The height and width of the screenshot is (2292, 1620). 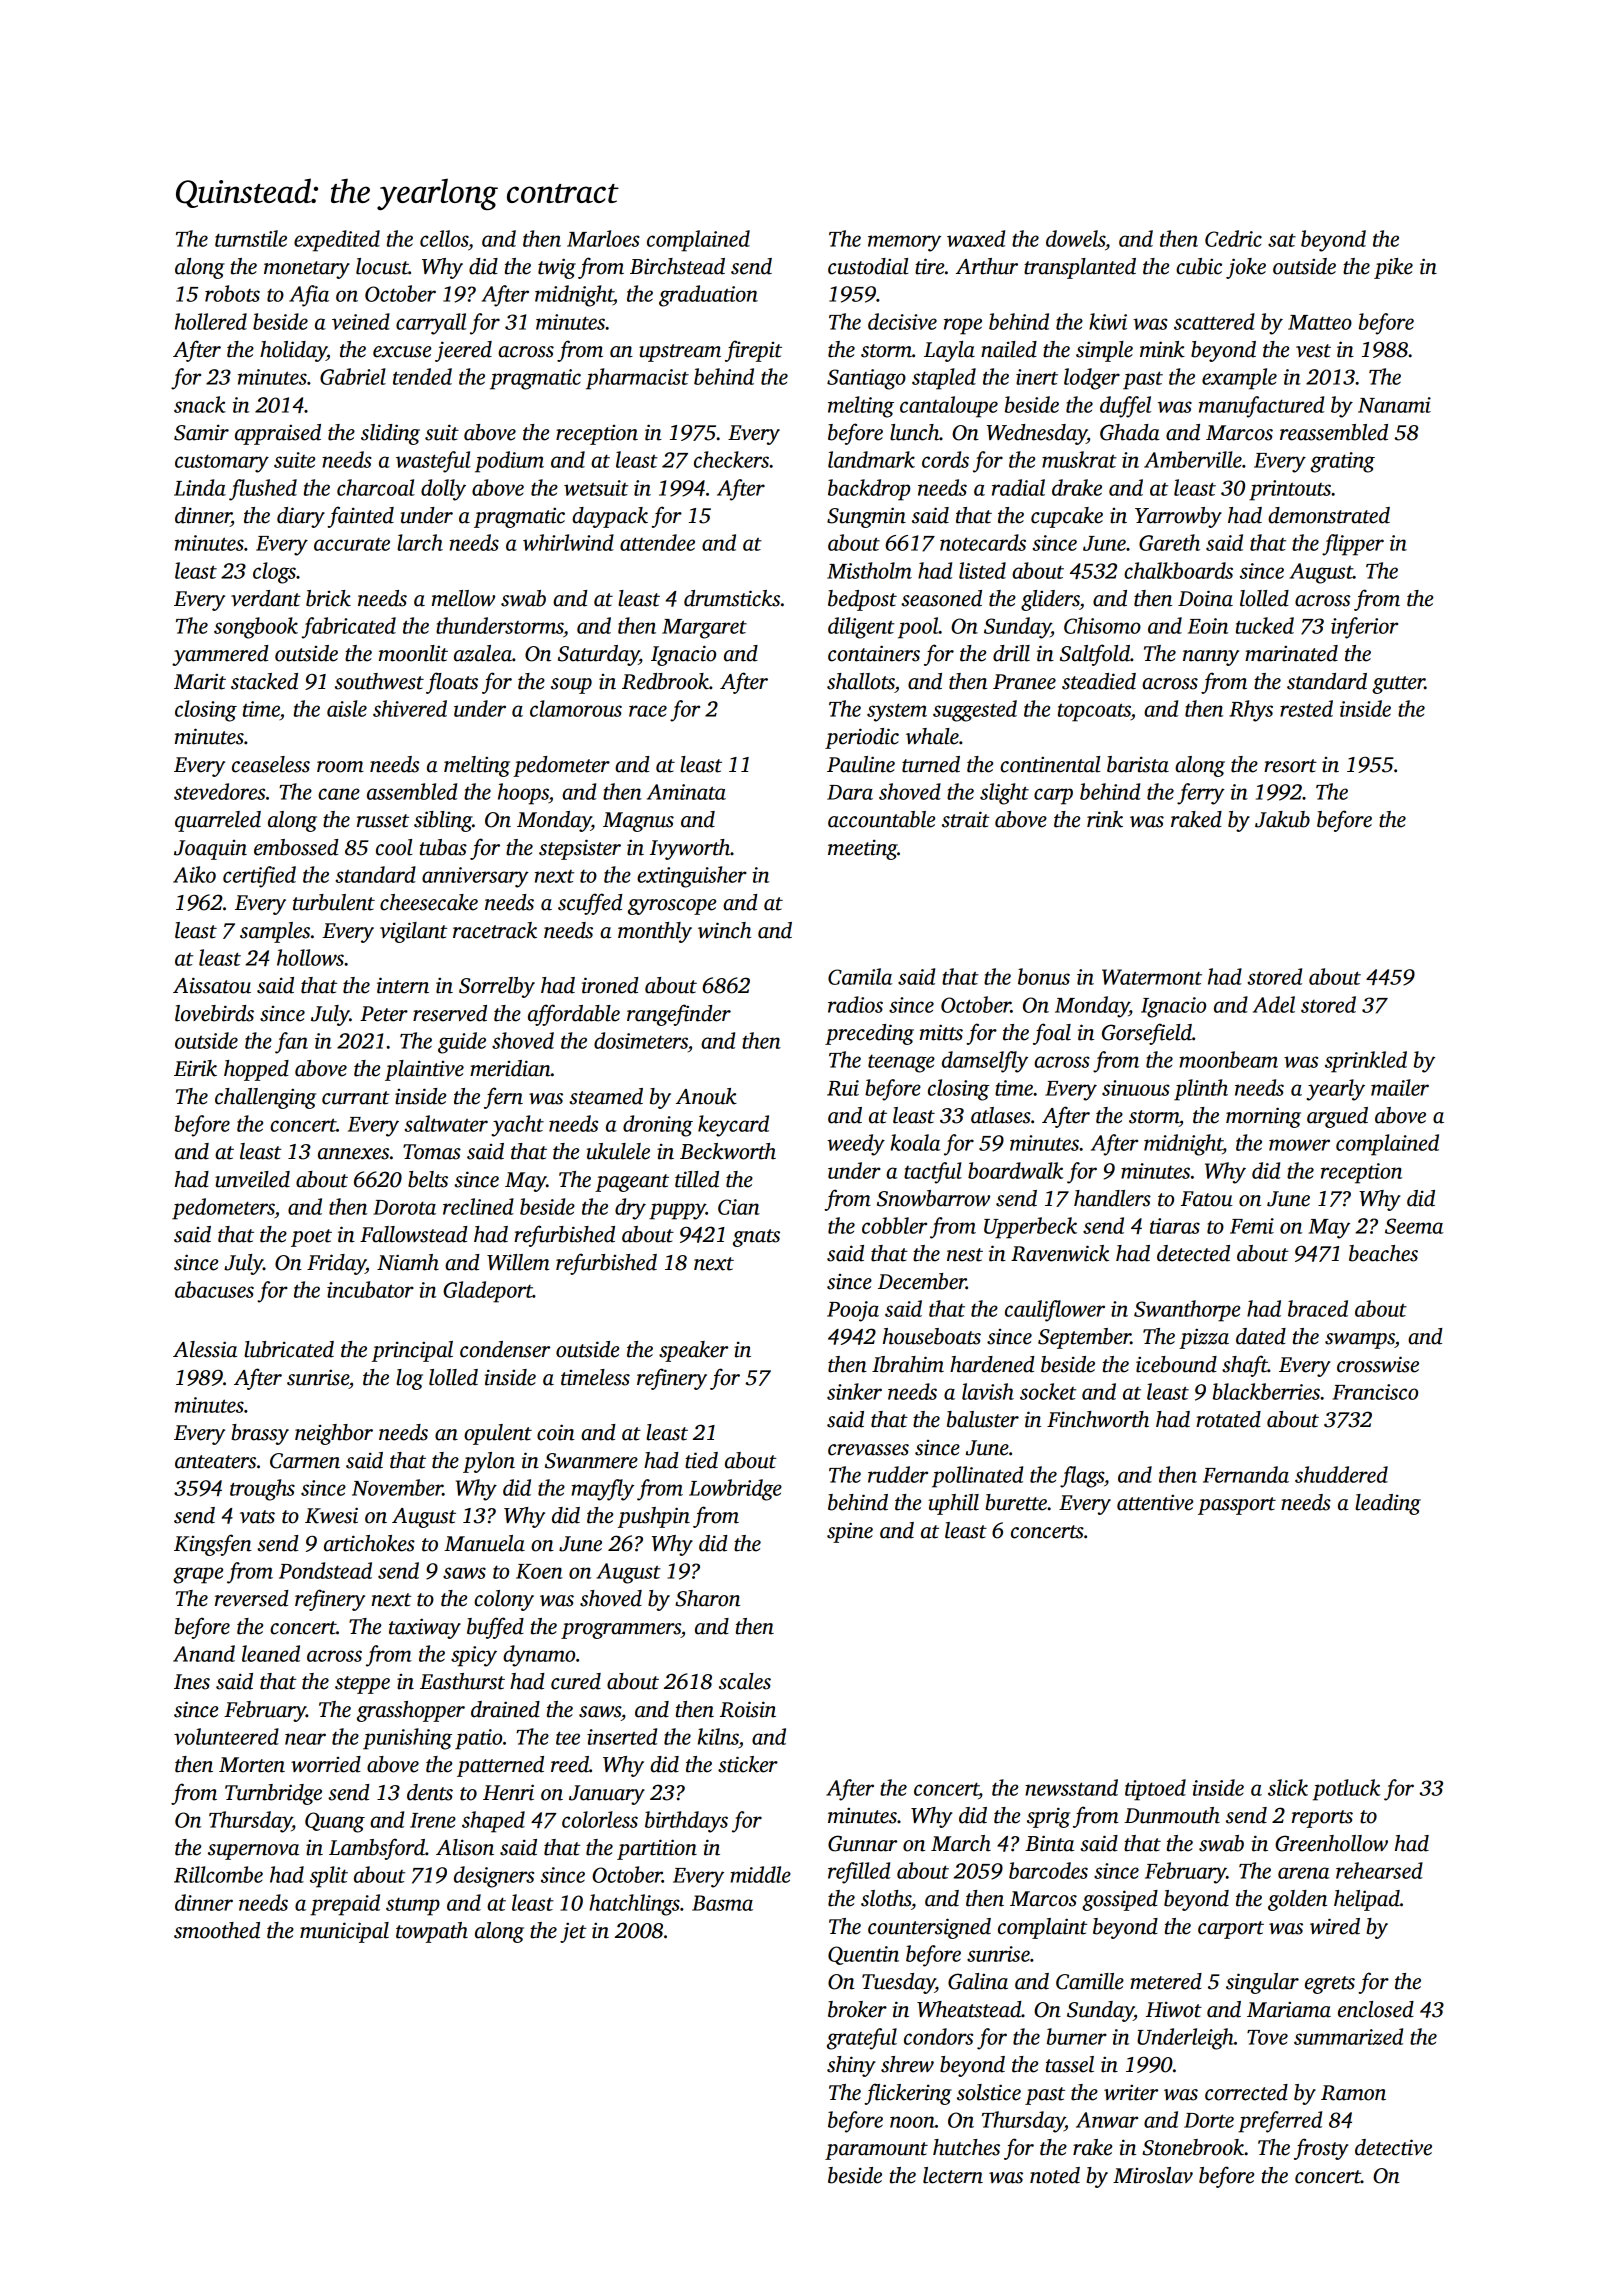 What do you see at coordinates (251, 238) in the screenshot?
I see `turnstile` at bounding box center [251, 238].
